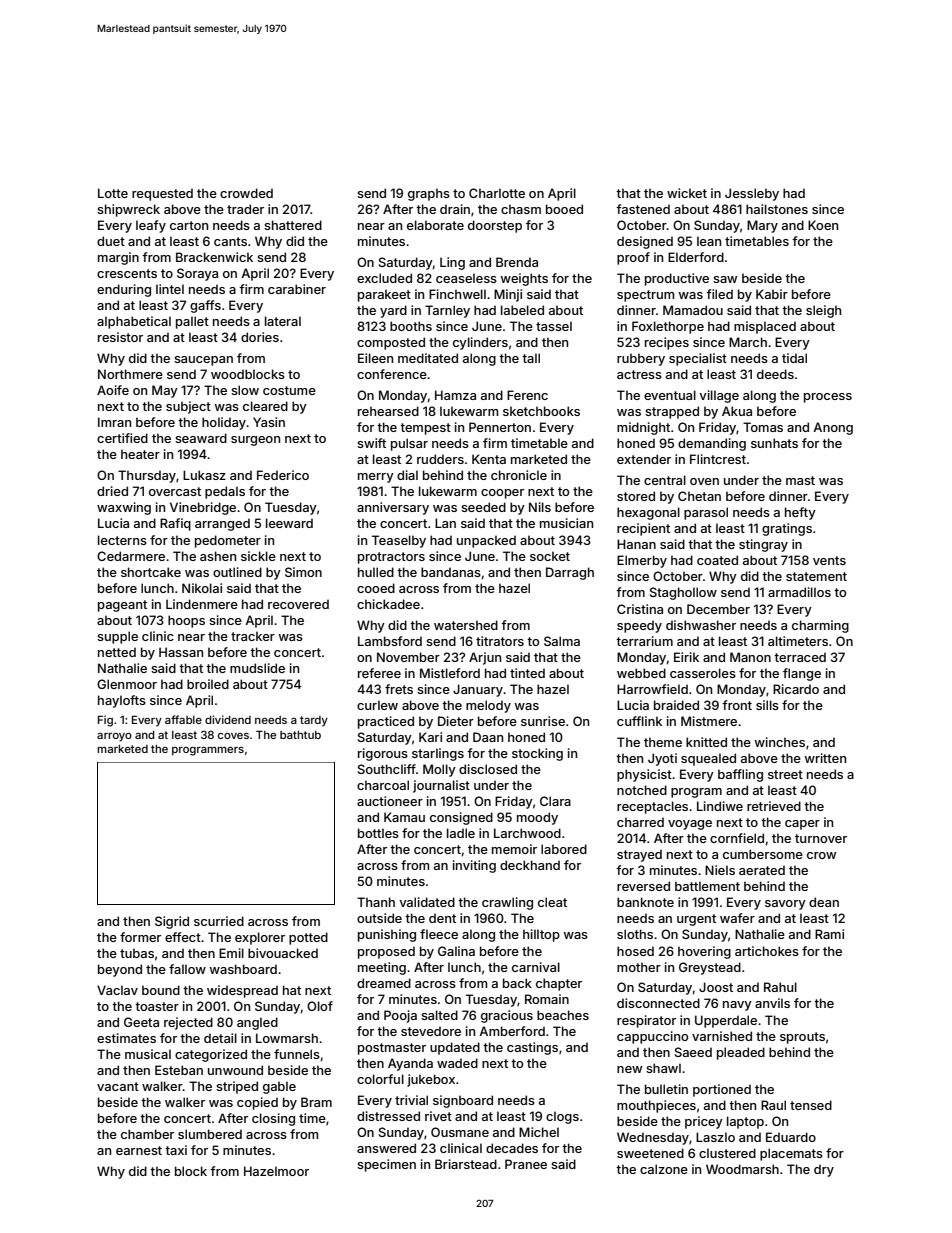 Image resolution: width=952 pixels, height=1233 pixels. I want to click on hailstones, so click(777, 209).
